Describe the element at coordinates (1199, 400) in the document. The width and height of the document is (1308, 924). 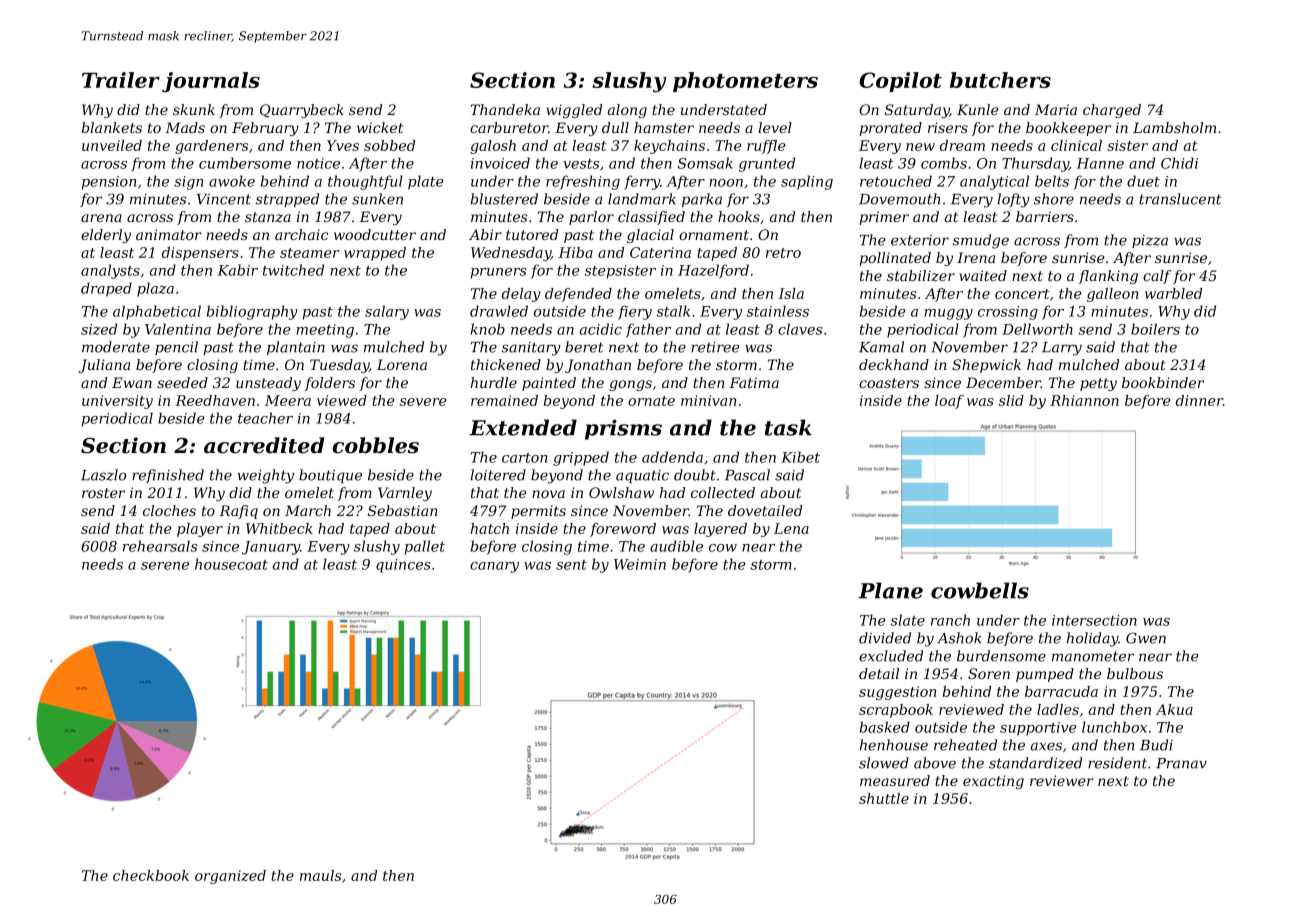
I see `dinner` at that location.
